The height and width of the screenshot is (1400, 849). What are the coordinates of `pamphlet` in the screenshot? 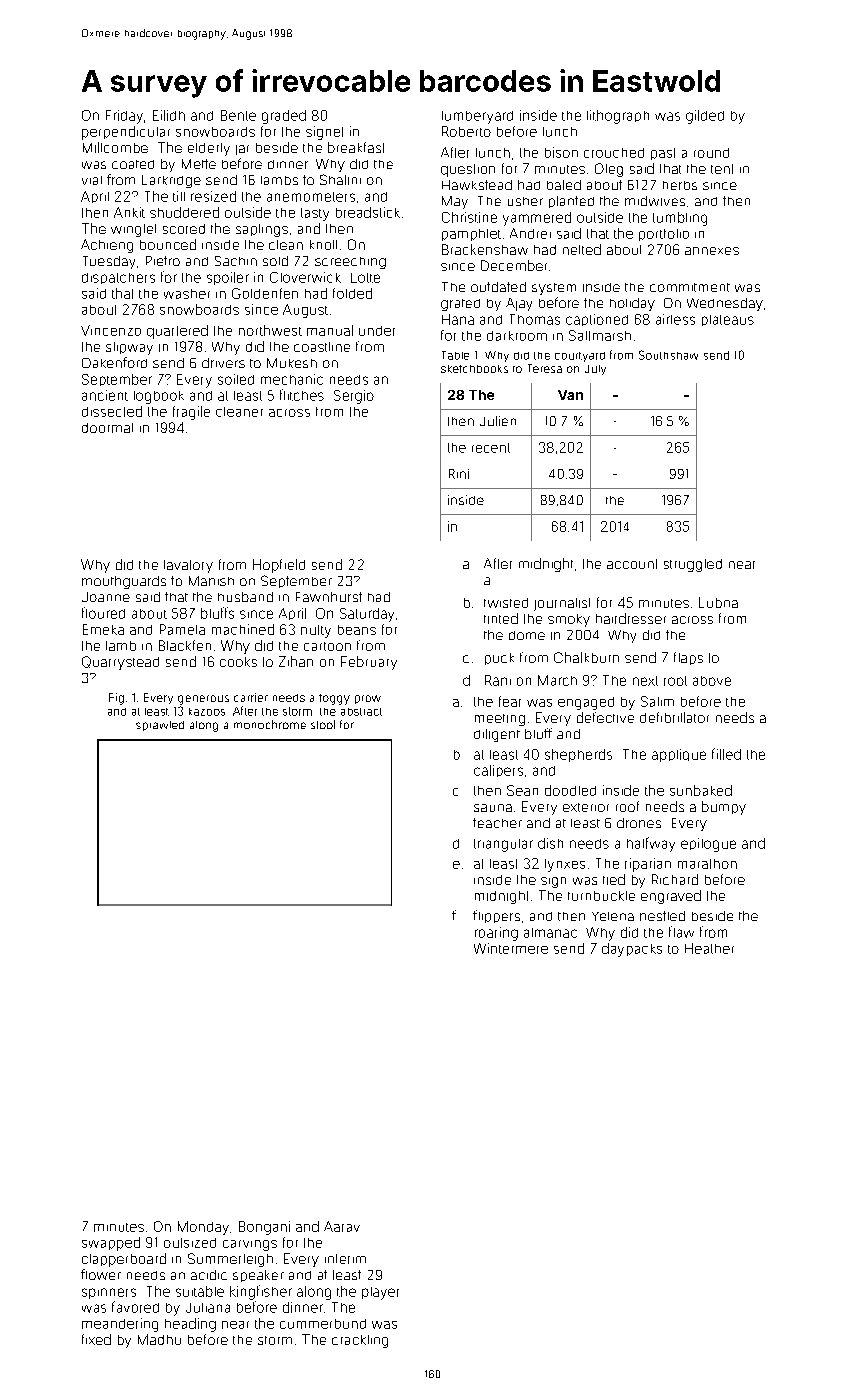 It's located at (471, 235).
